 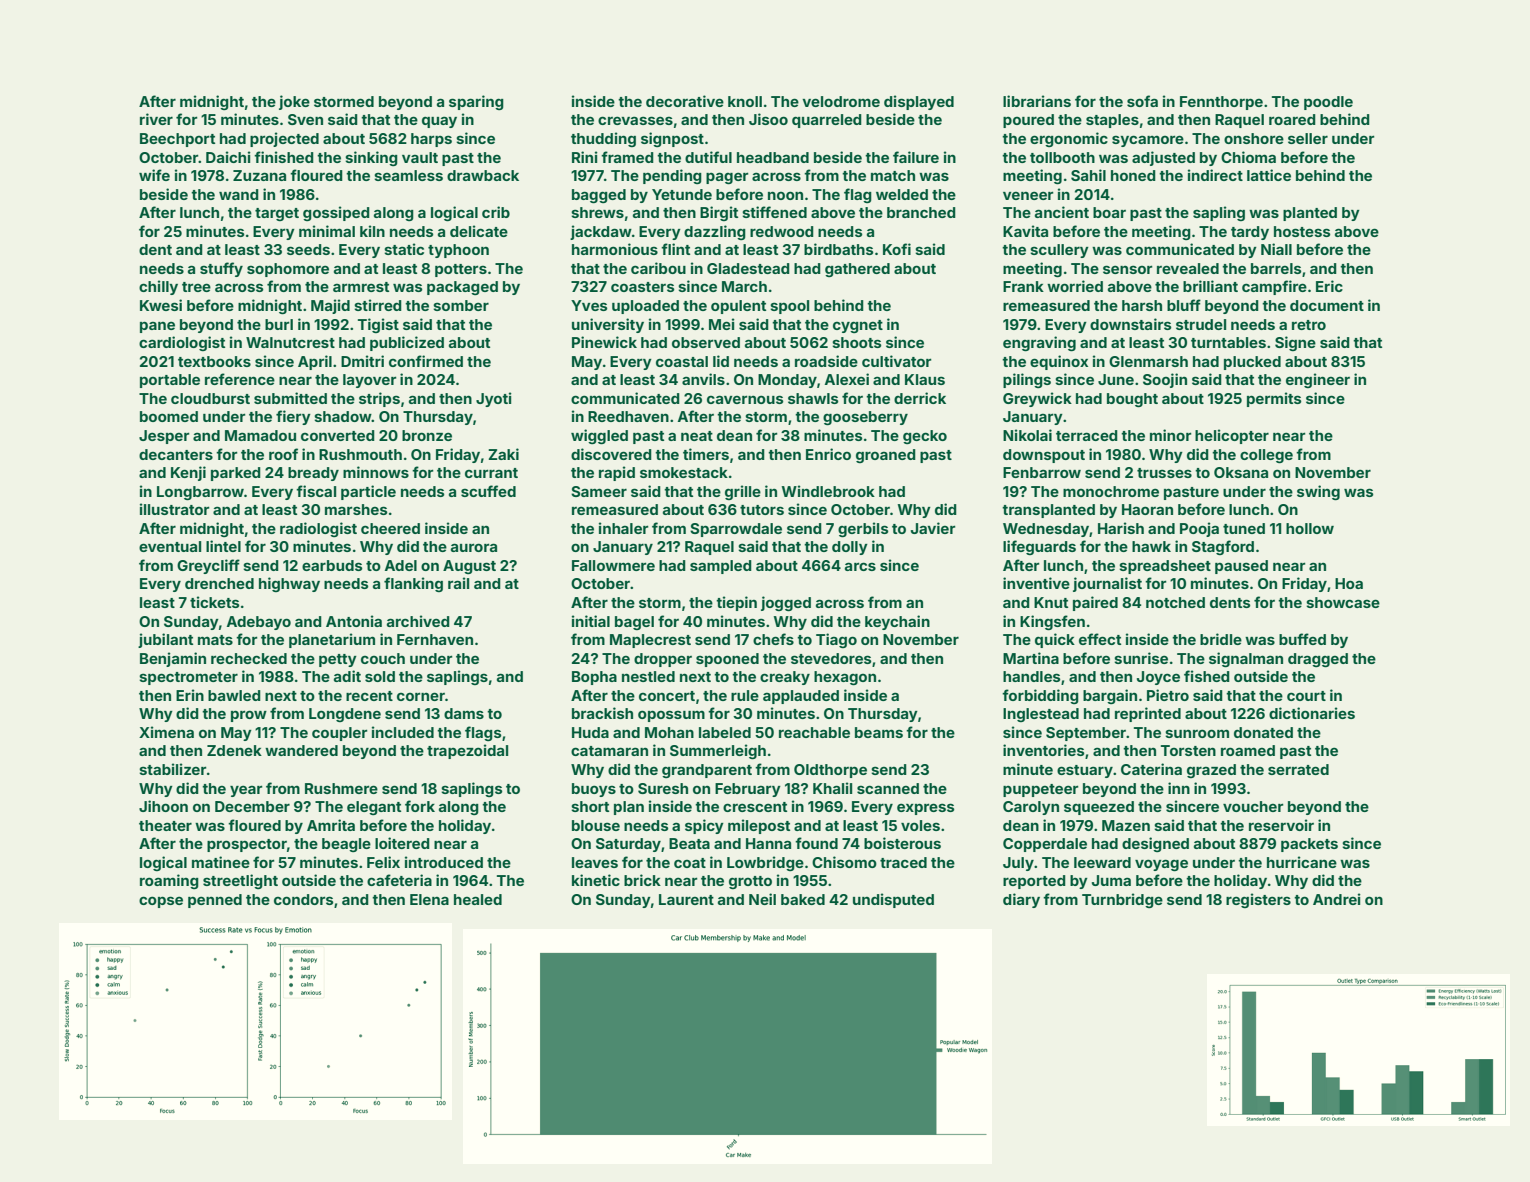 I want to click on knoll, so click(x=745, y=101).
